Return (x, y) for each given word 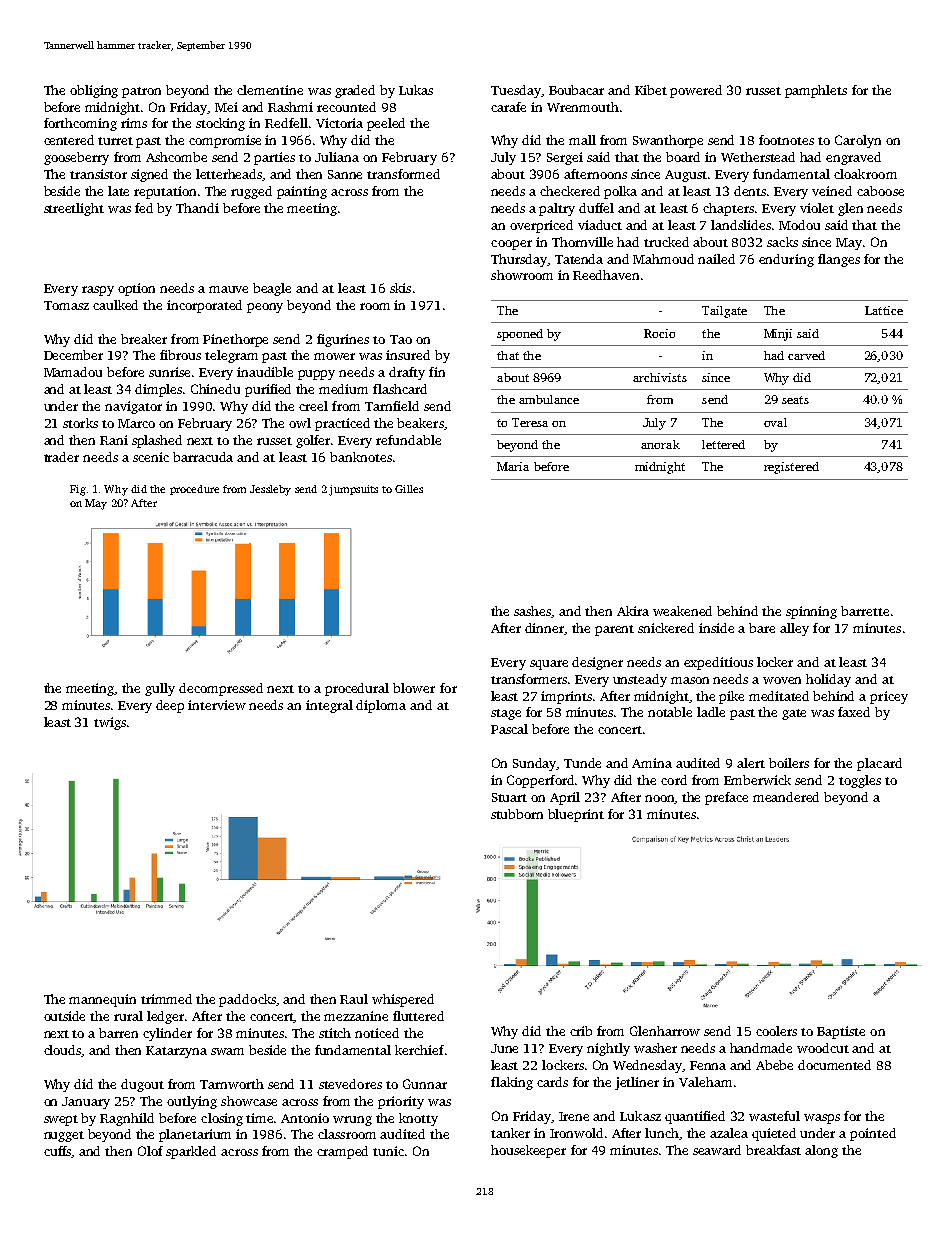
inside (716, 628)
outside (64, 1016)
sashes (533, 612)
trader (61, 457)
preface (726, 798)
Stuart (509, 797)
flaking (512, 1083)
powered (696, 91)
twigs (110, 723)
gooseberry (76, 158)
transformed (403, 174)
